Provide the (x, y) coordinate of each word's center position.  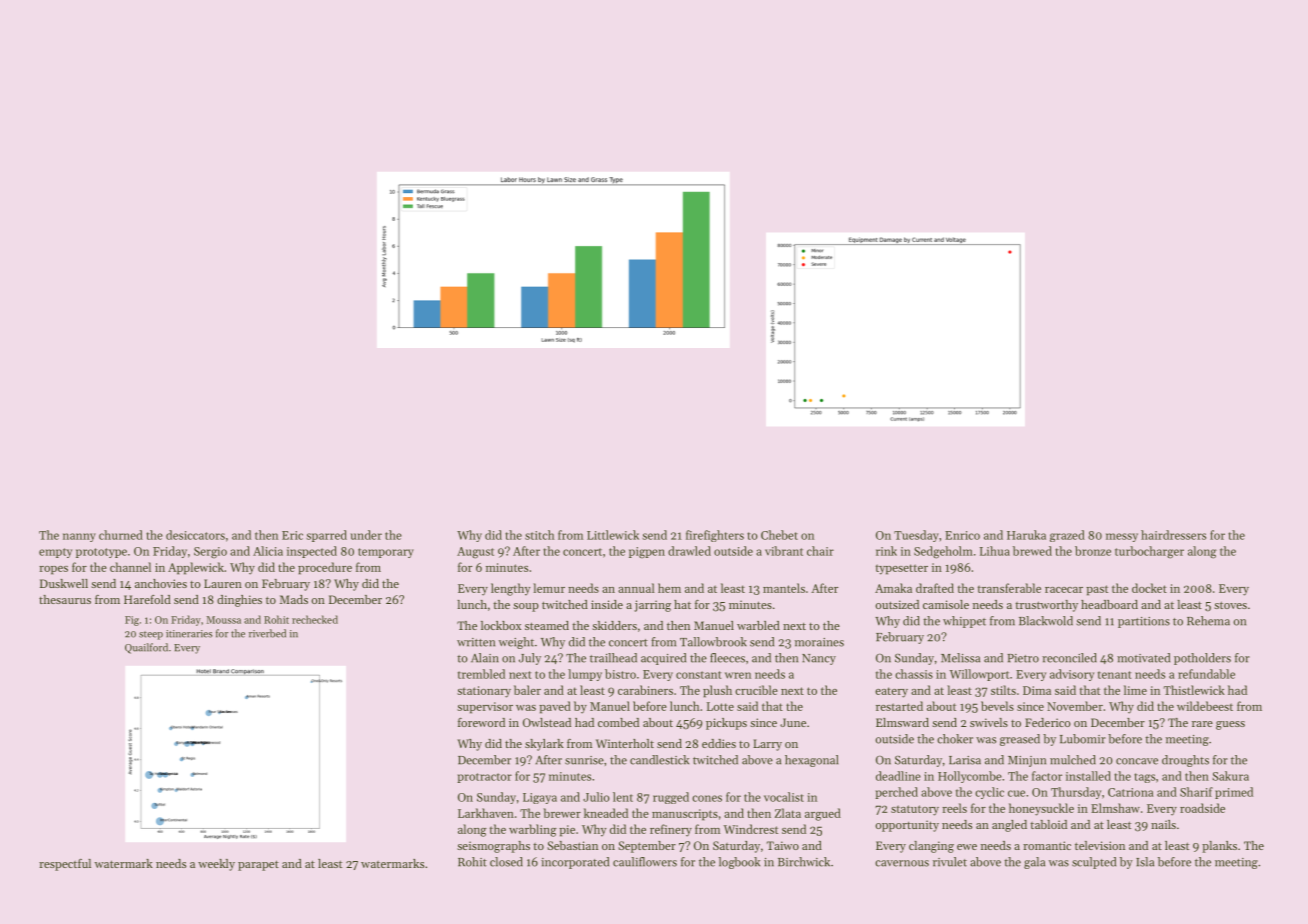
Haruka (1026, 535)
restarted (899, 706)
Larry (767, 745)
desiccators (195, 535)
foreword (481, 722)
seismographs (493, 847)
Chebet (779, 535)
